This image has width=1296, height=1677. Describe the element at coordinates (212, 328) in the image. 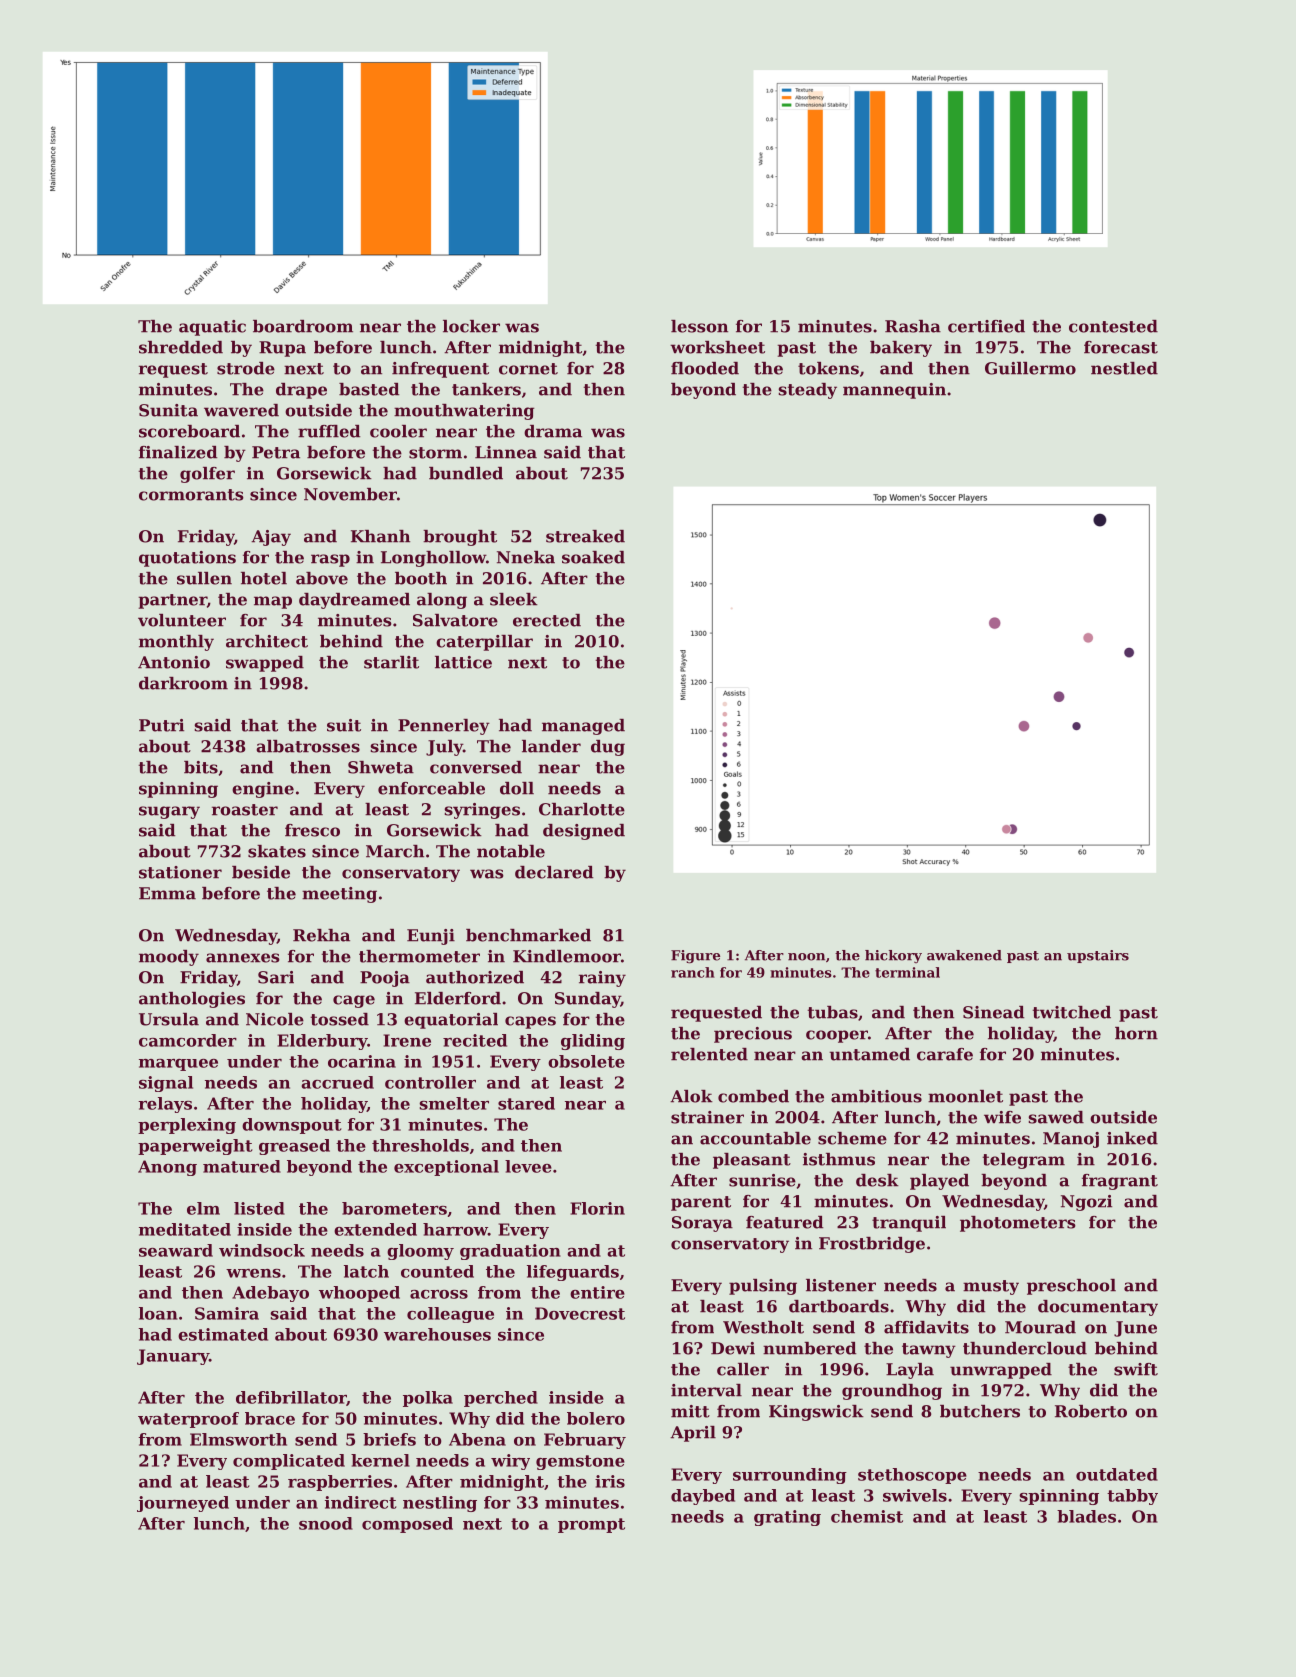

I see `aquatic` at that location.
